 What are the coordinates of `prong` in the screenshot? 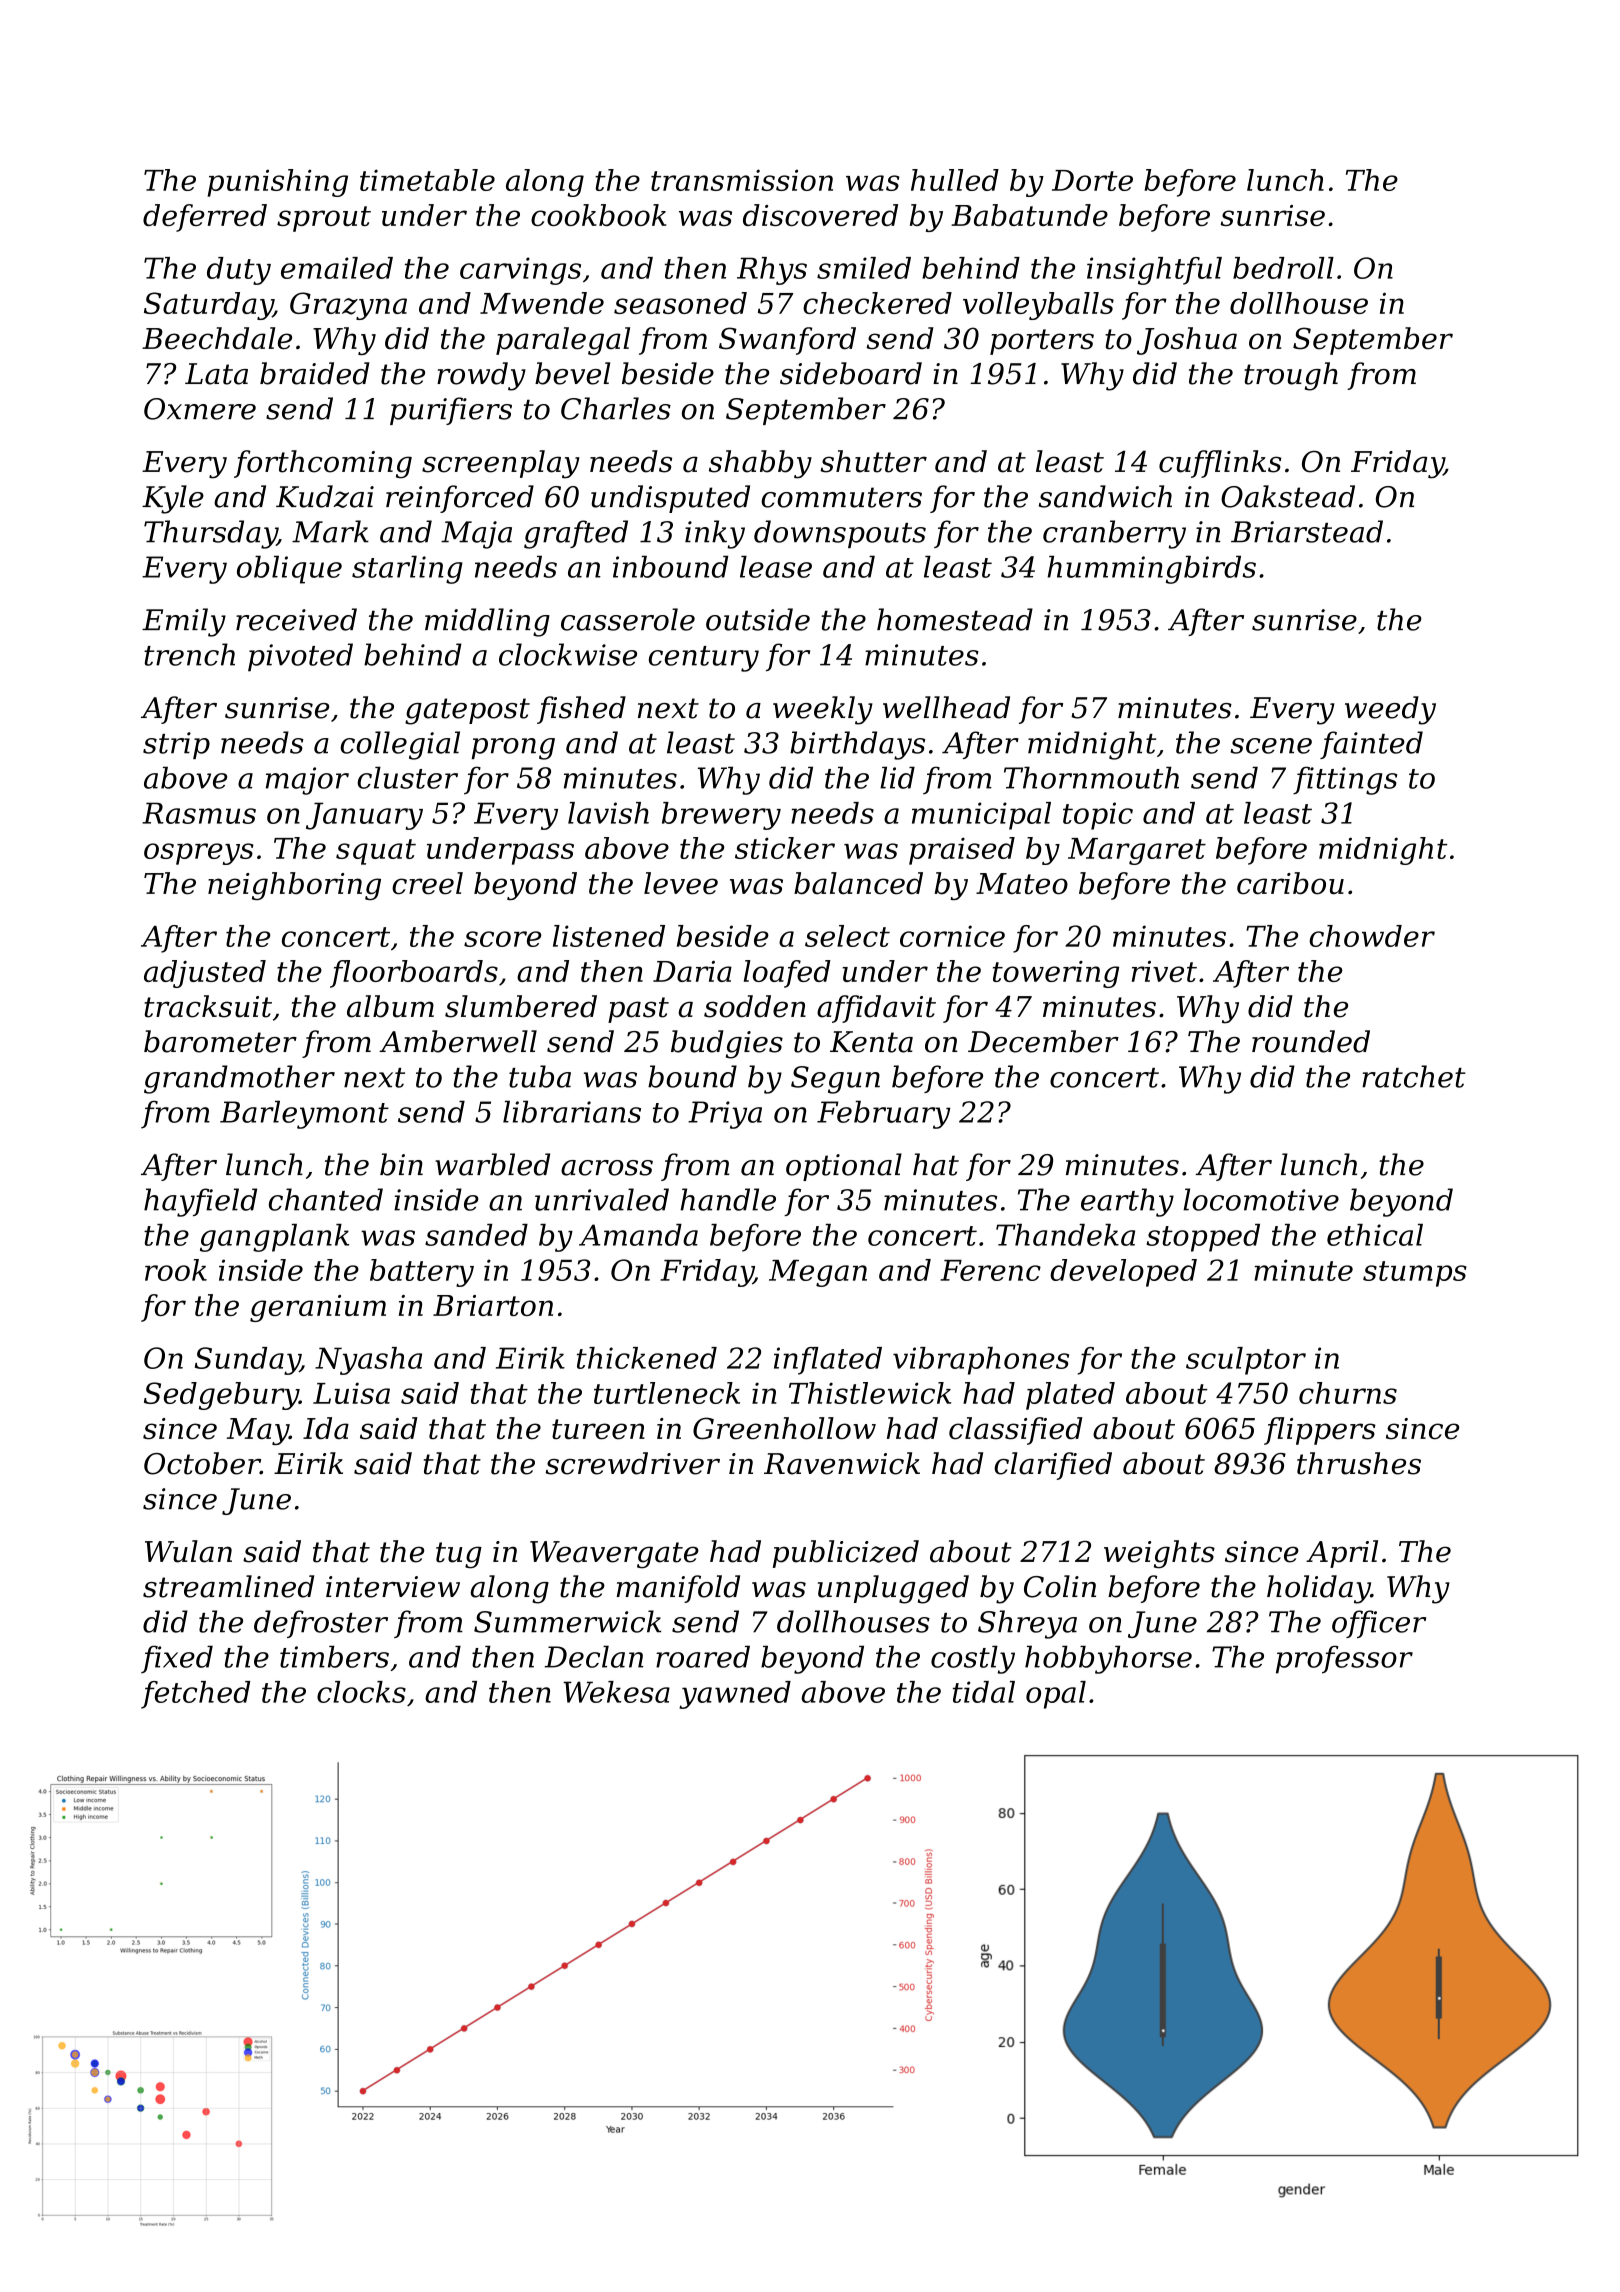 It's located at (513, 749).
